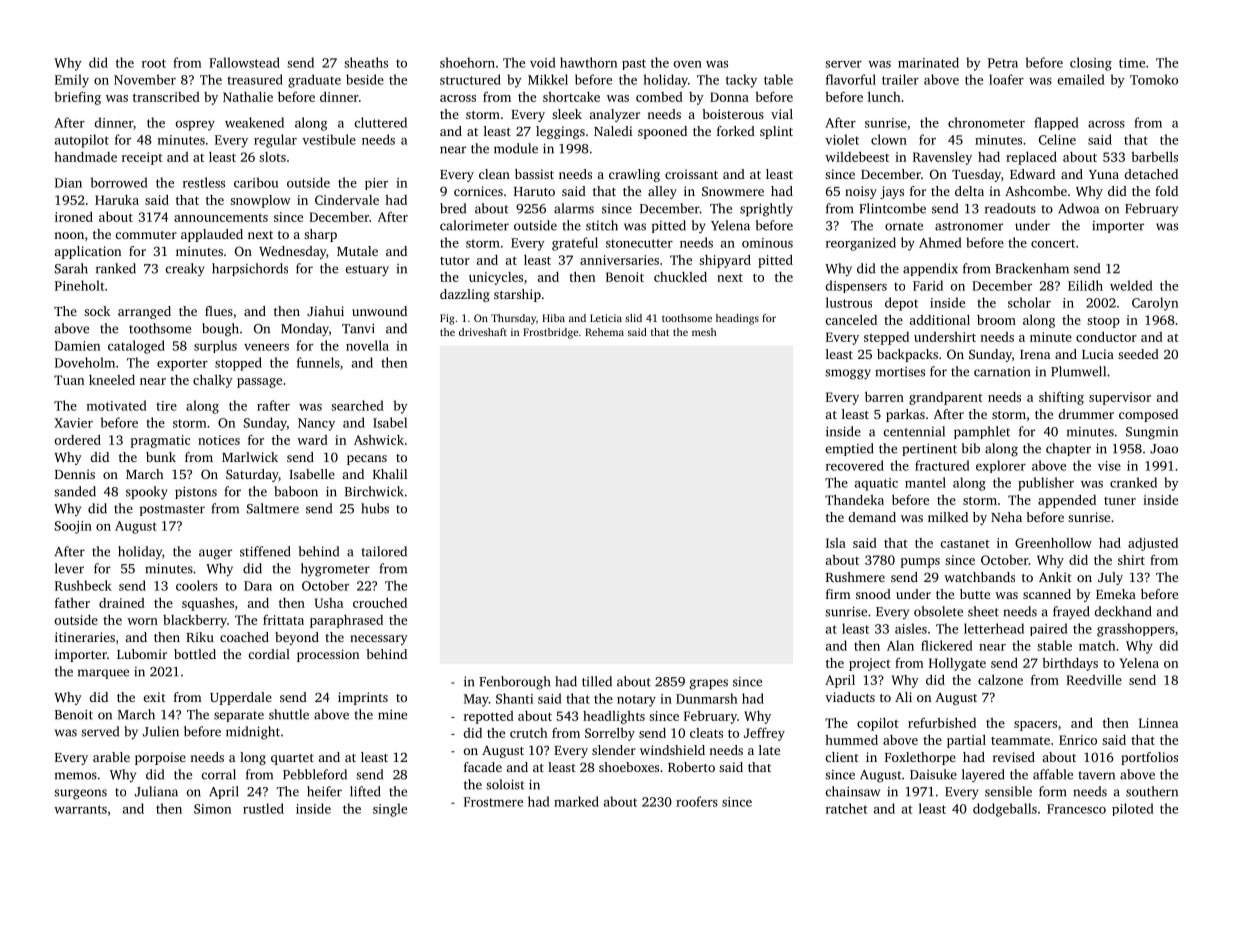 This page has height=952, width=1233. What do you see at coordinates (77, 346) in the page?
I see `Damien` at bounding box center [77, 346].
